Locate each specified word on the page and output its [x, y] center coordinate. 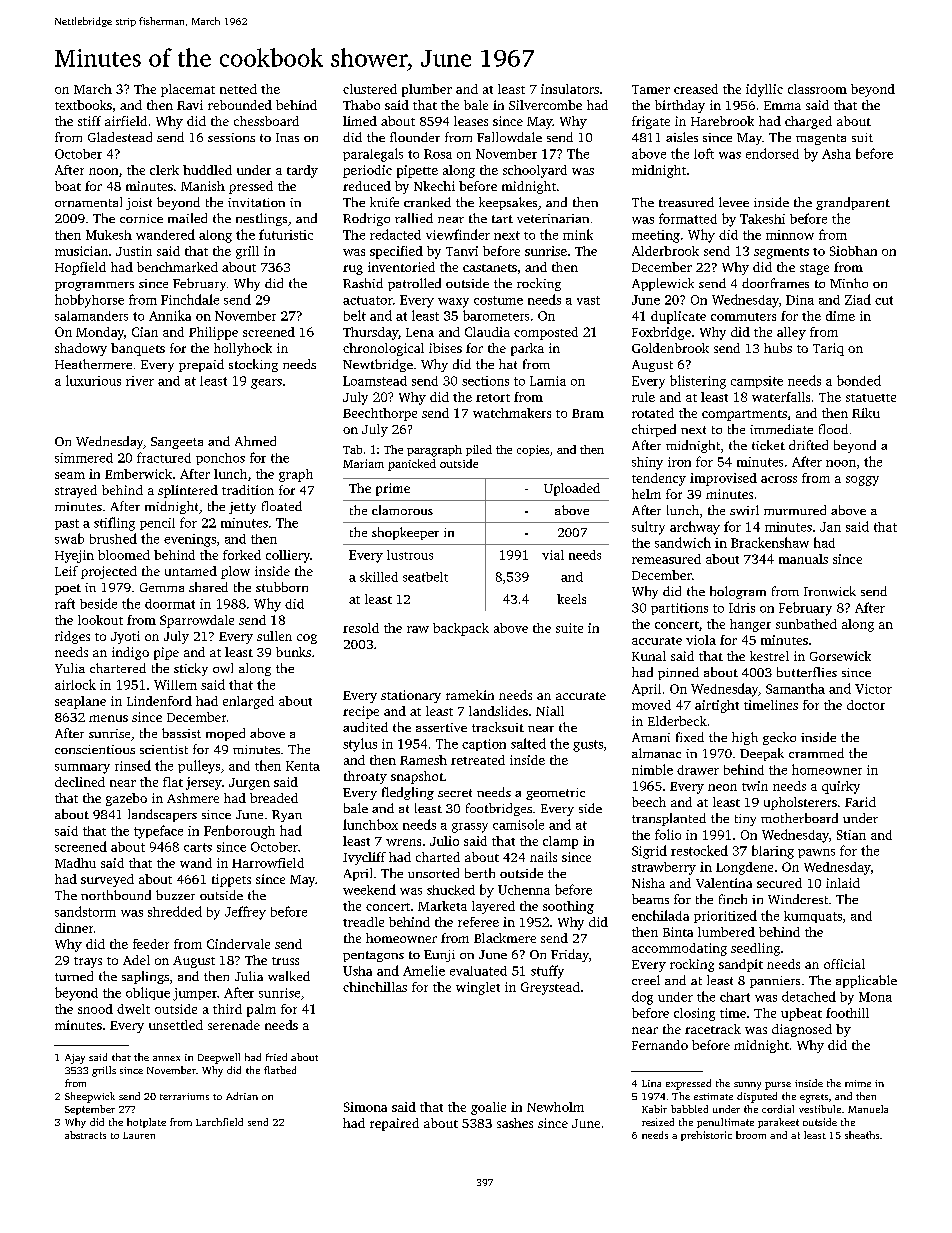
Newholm [555, 1107]
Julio [444, 841]
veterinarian [553, 218]
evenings [190, 540]
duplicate [678, 317]
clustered [370, 89]
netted [238, 89]
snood [95, 1009]
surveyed [107, 880]
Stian [851, 835]
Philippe [213, 333]
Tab [352, 449]
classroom [817, 89]
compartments [744, 415]
